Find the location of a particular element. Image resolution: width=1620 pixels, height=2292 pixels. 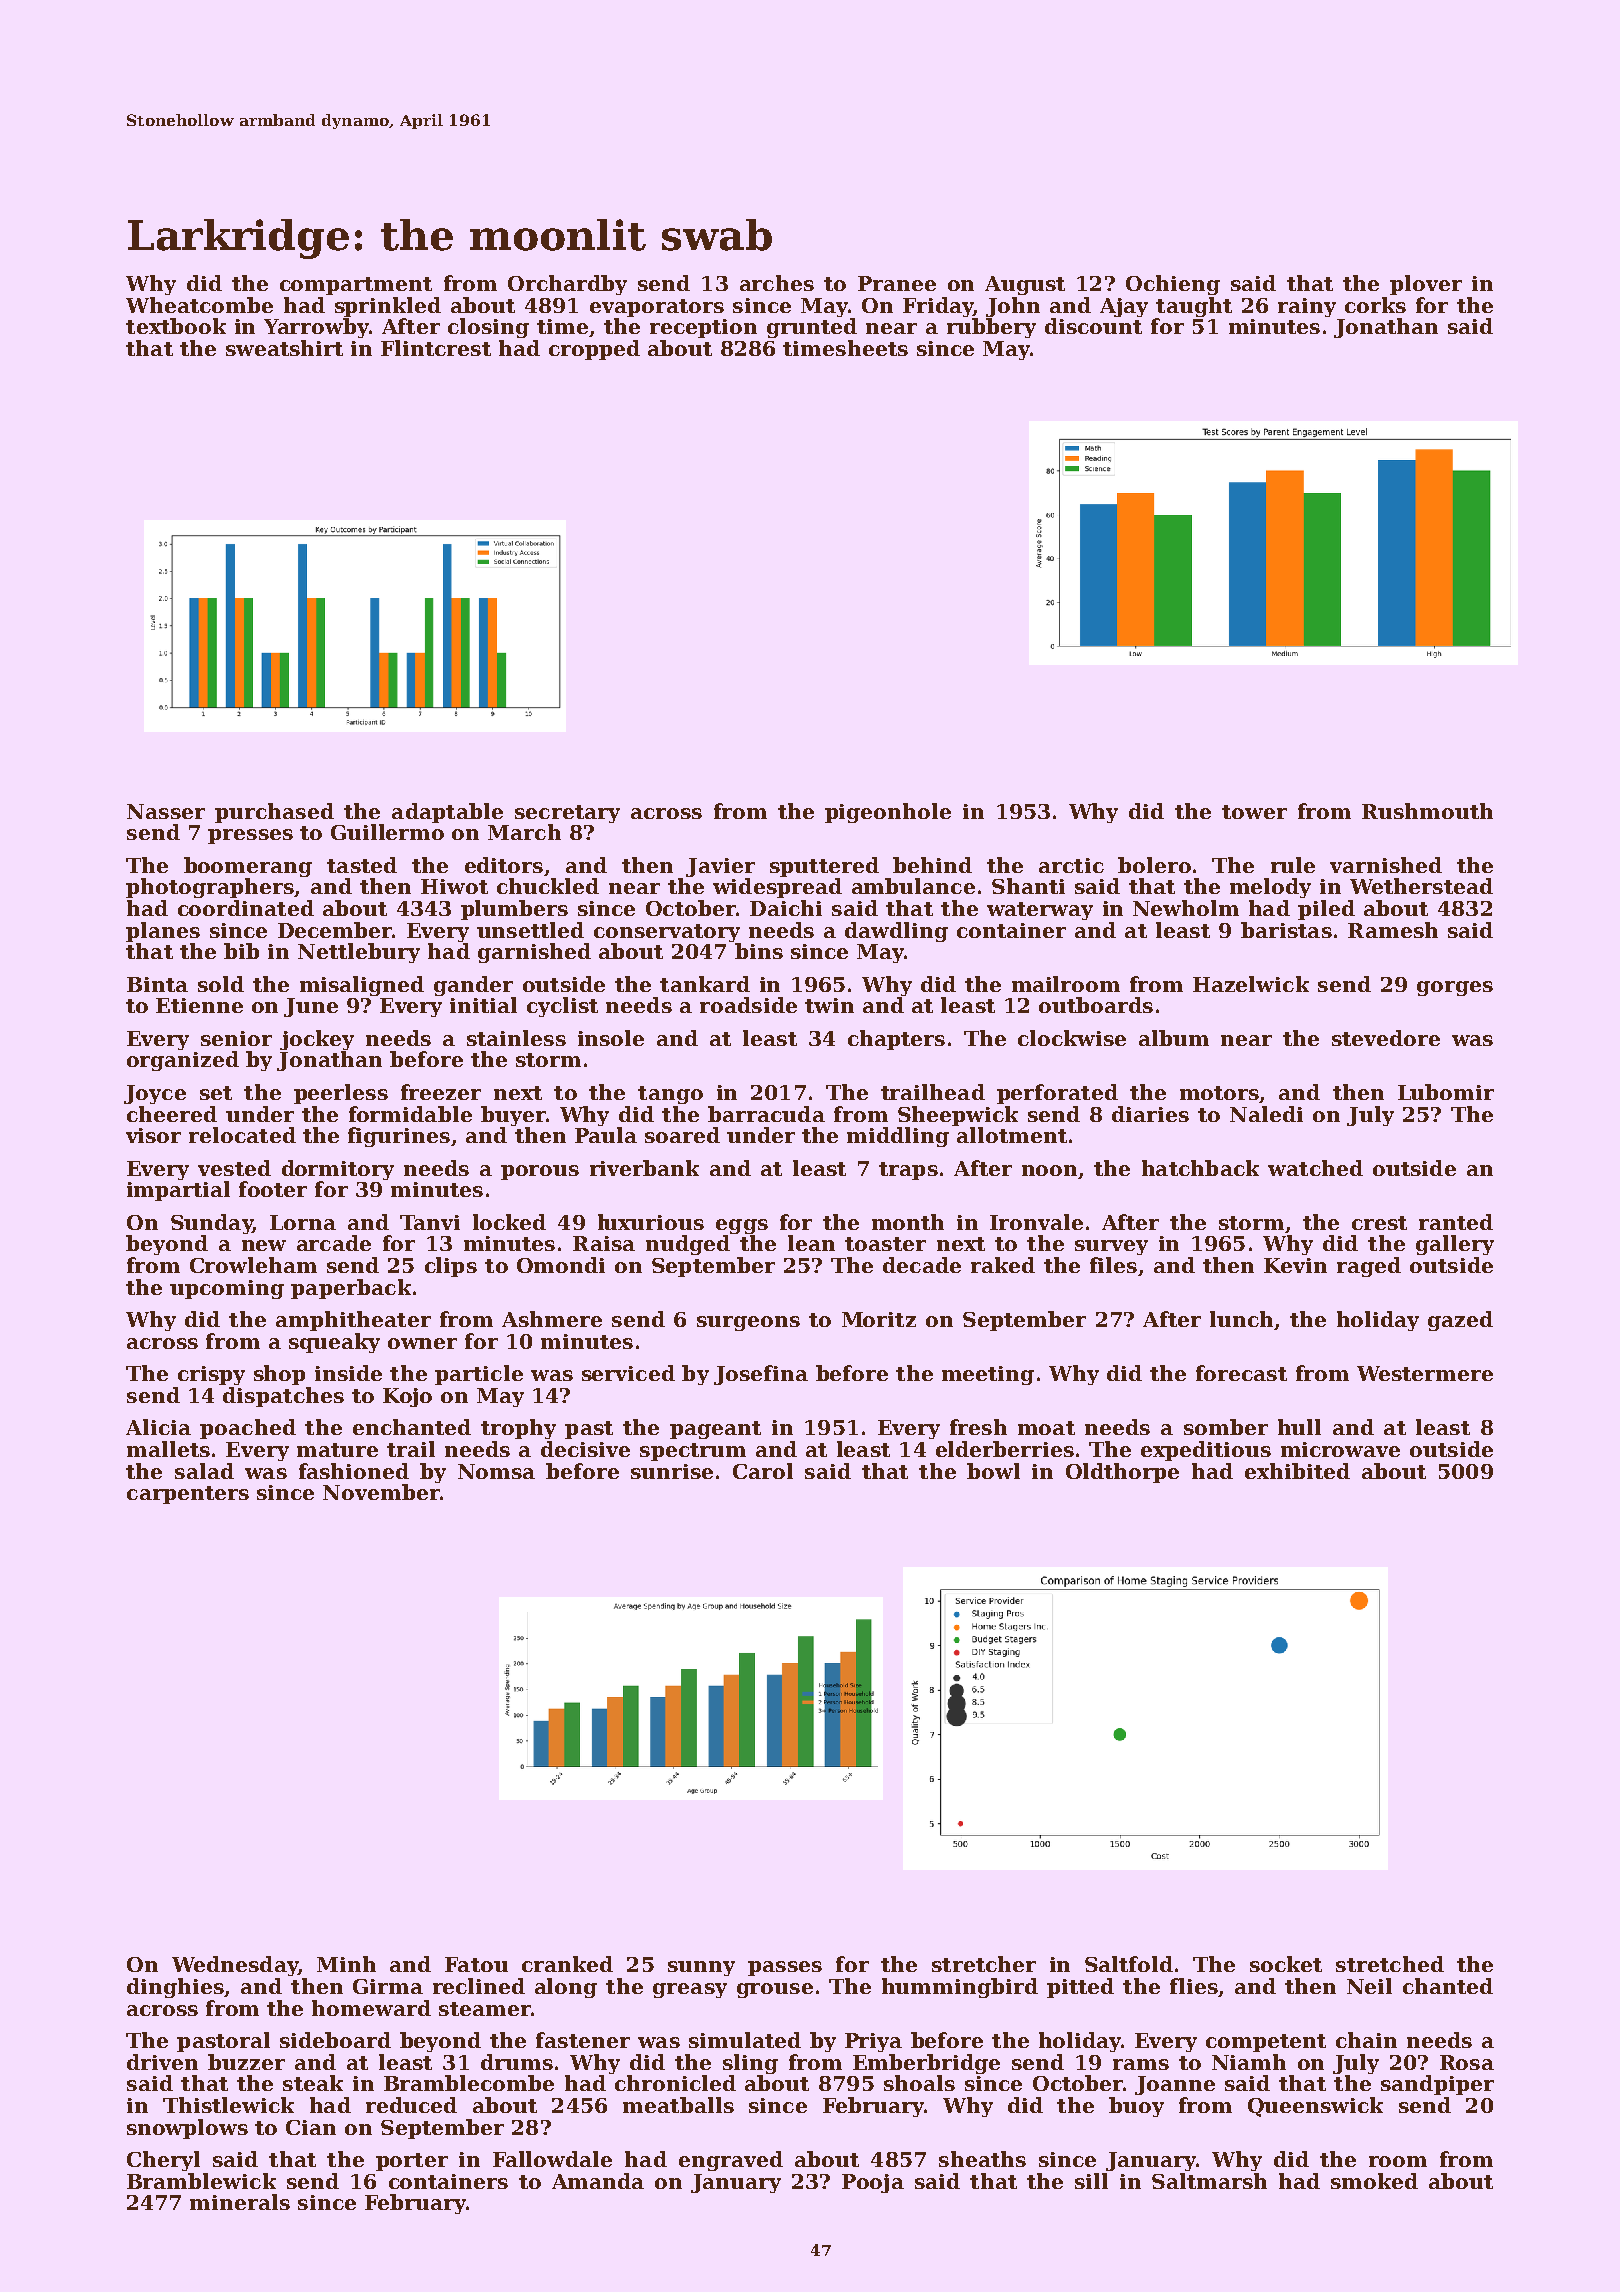

senior is located at coordinates (236, 1038).
